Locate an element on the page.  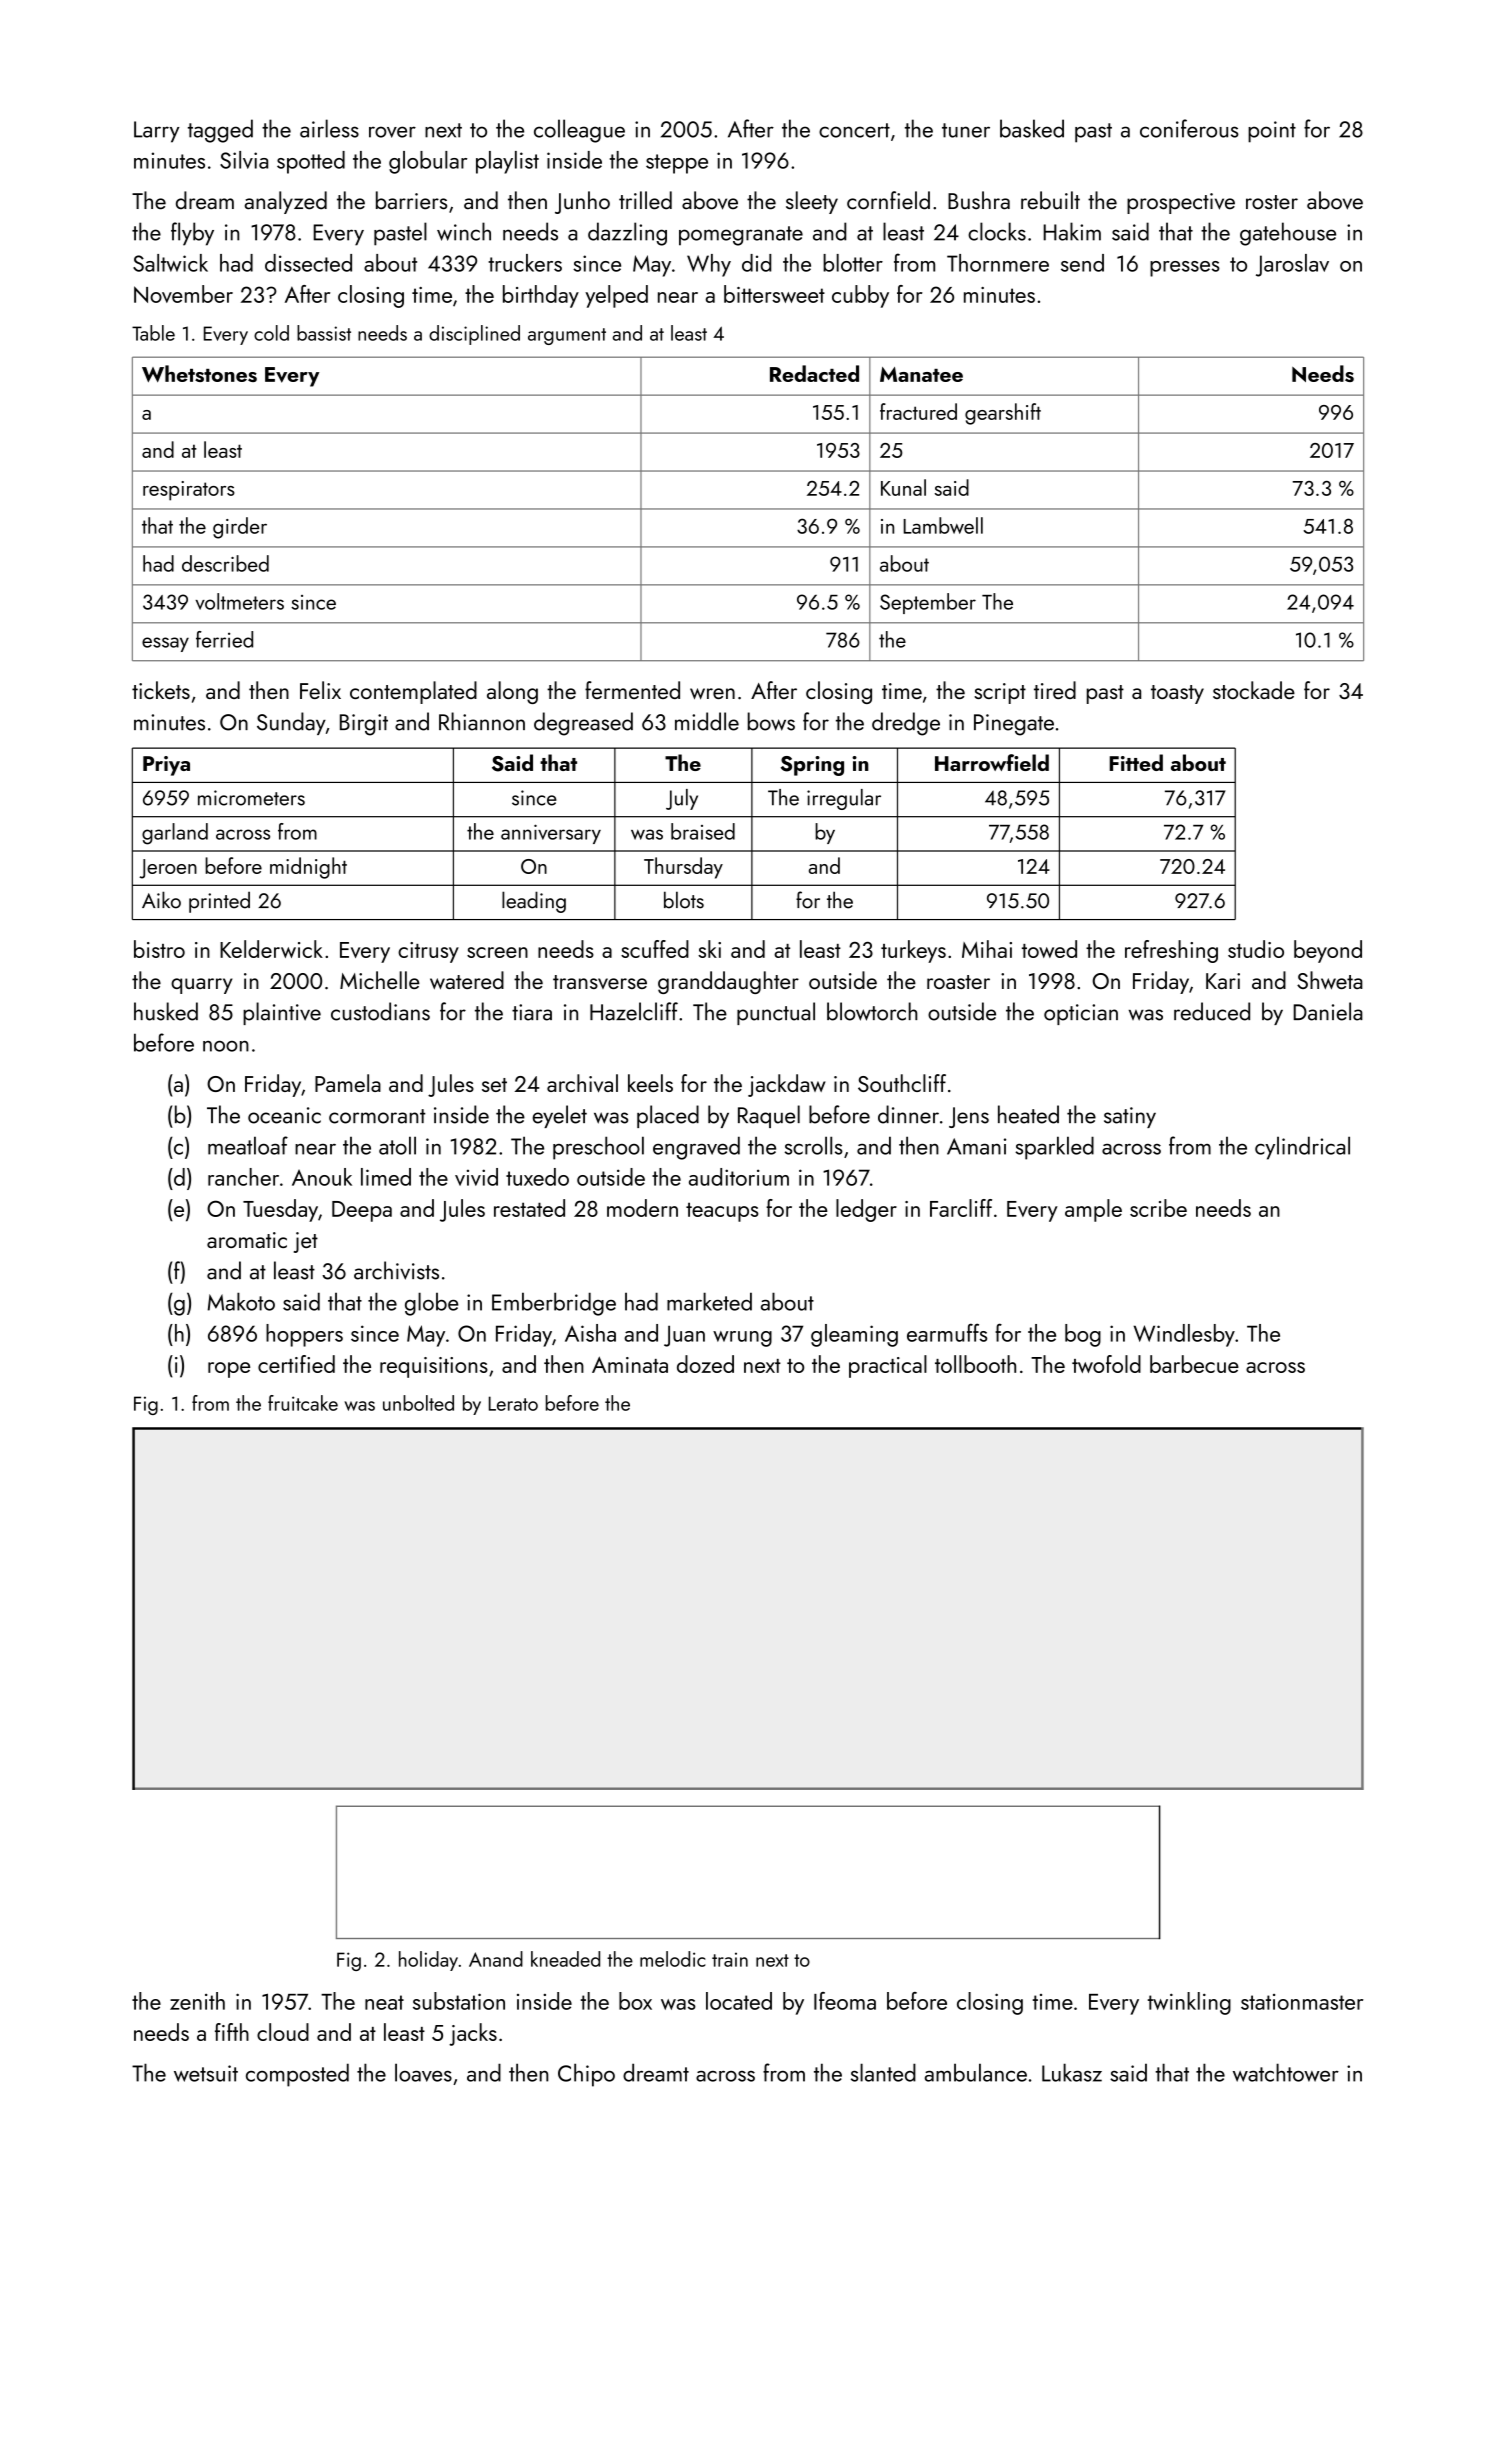
Windlesby is located at coordinates (1184, 1335).
